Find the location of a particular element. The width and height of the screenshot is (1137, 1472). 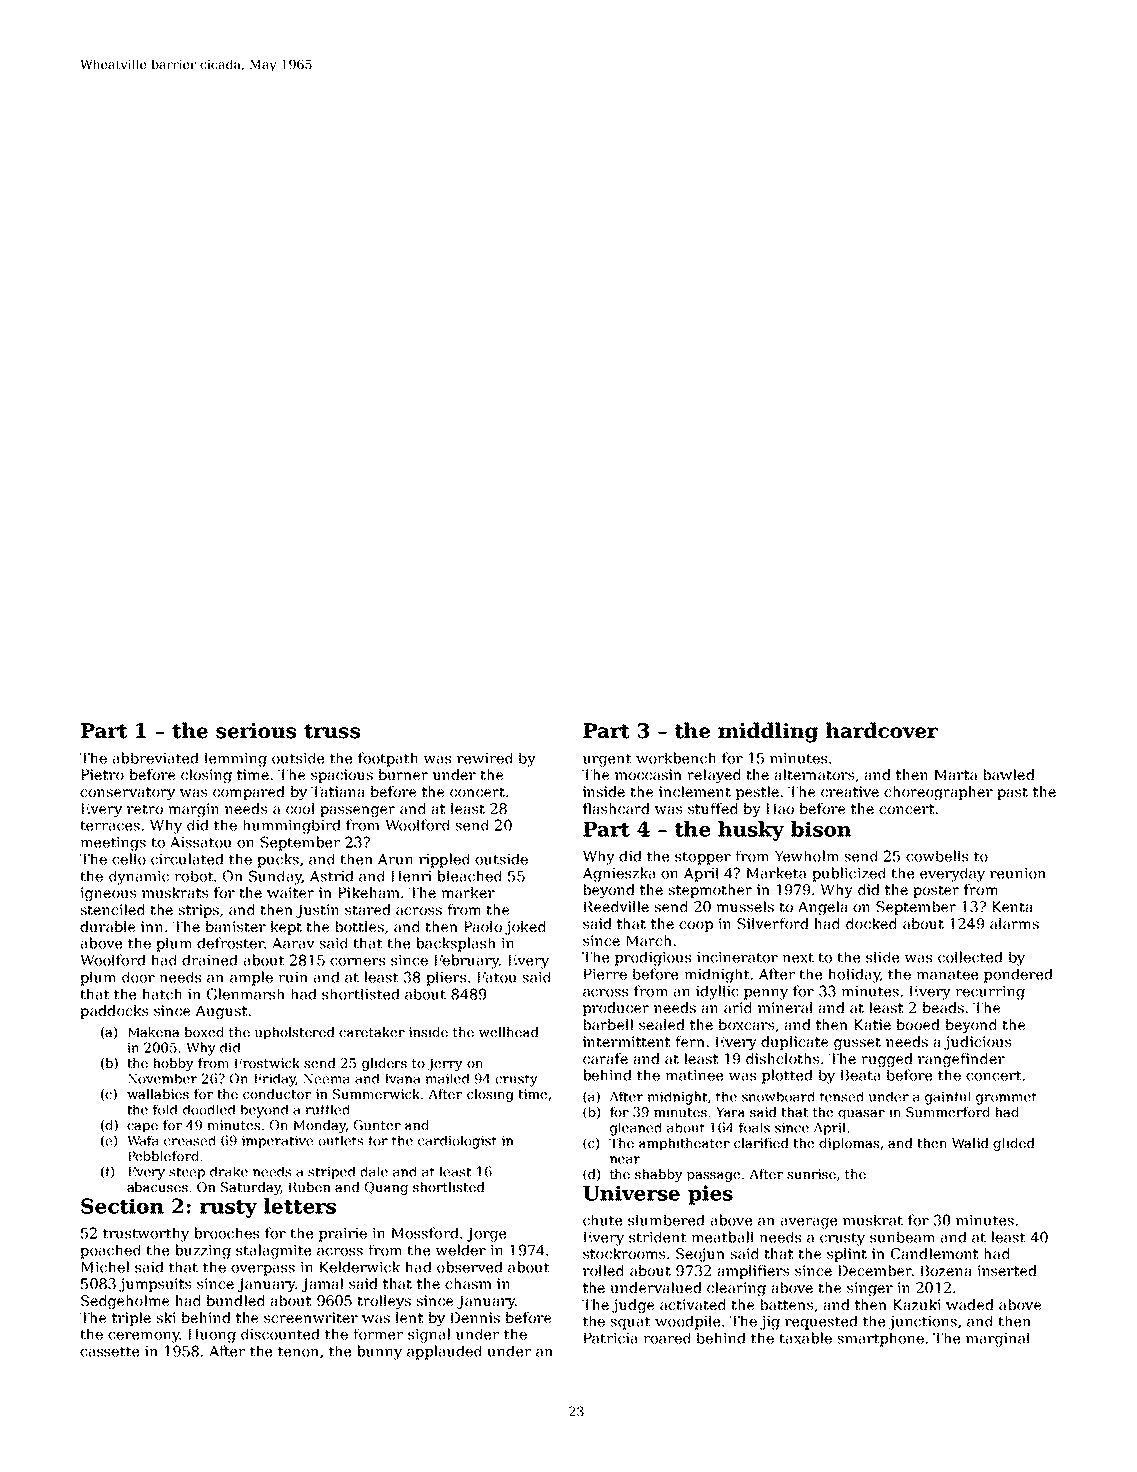

sunbeam is located at coordinates (902, 1237).
